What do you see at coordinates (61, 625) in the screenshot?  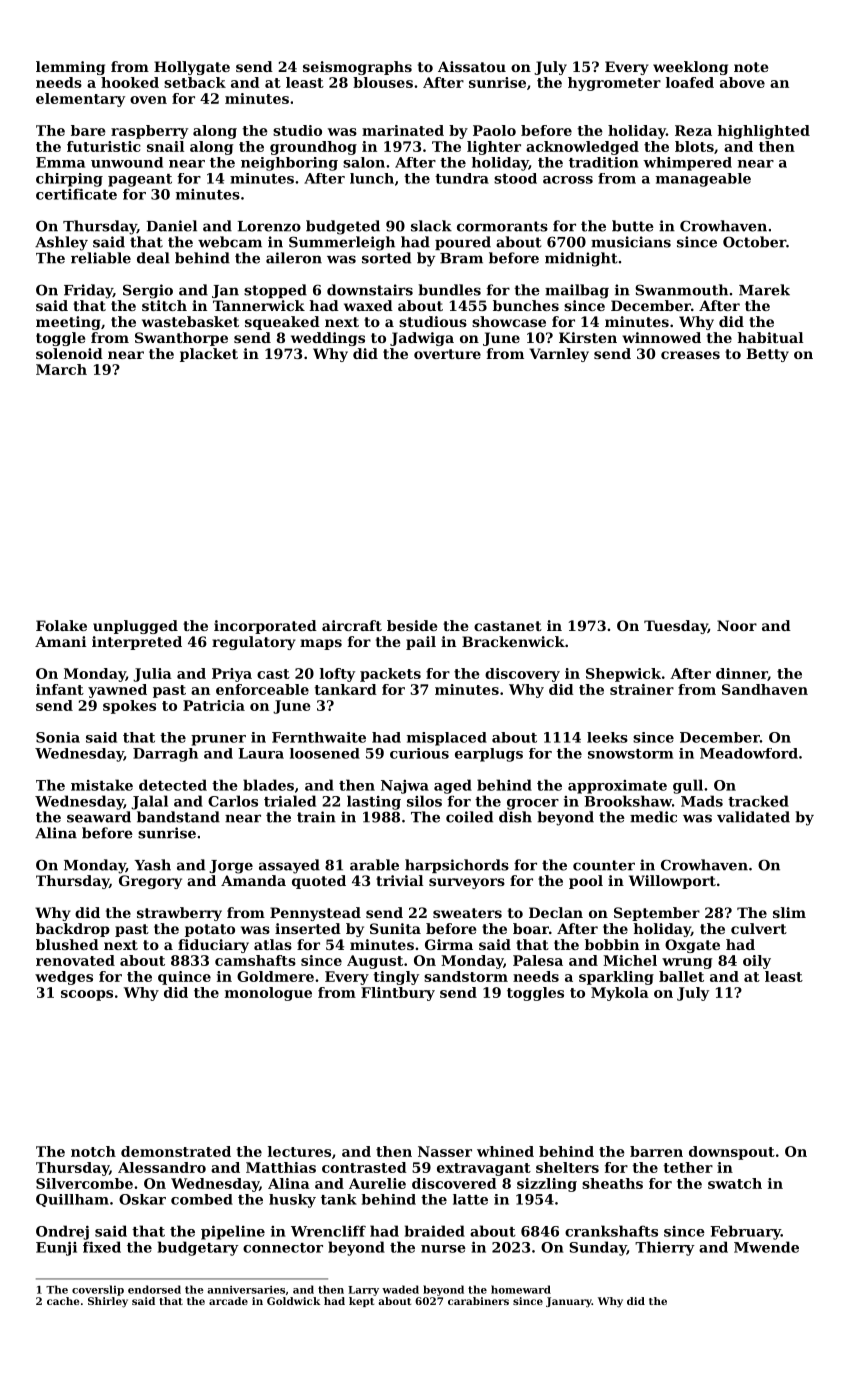 I see `Folake` at bounding box center [61, 625].
